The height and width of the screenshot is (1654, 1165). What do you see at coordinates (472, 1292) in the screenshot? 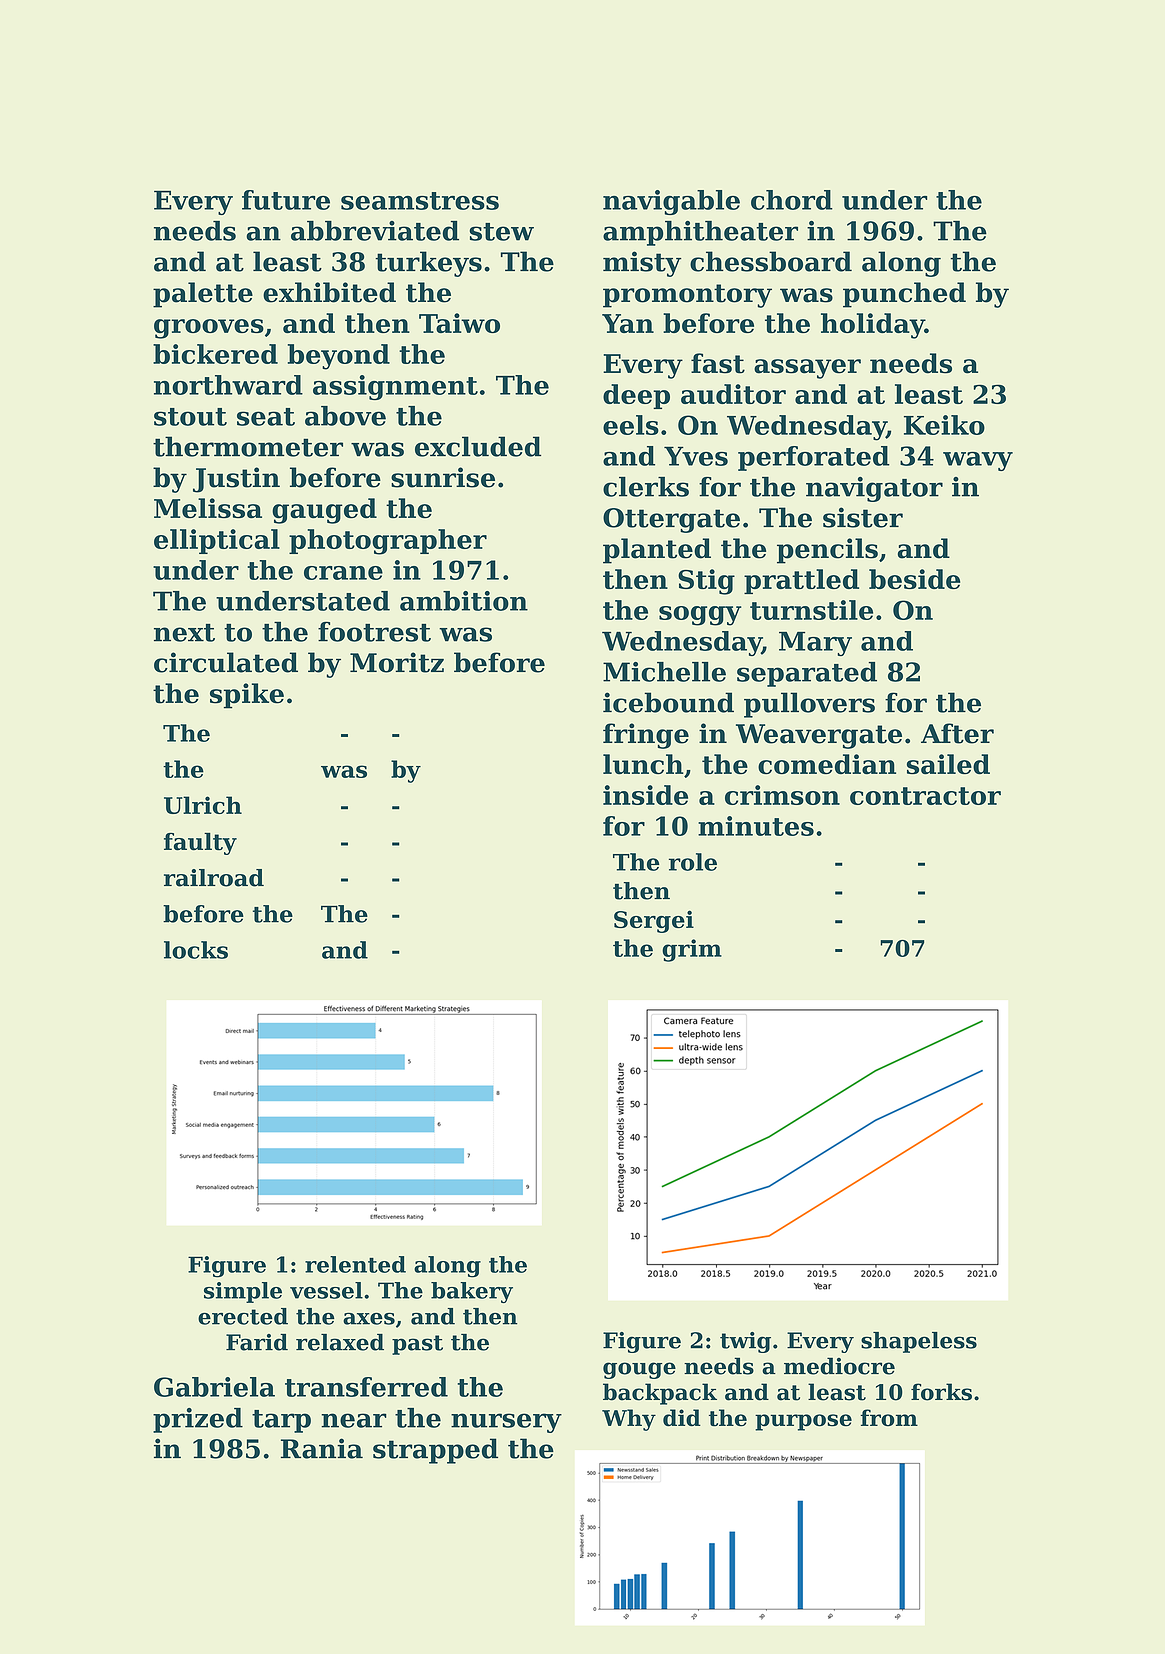
I see `bakery` at bounding box center [472, 1292].
